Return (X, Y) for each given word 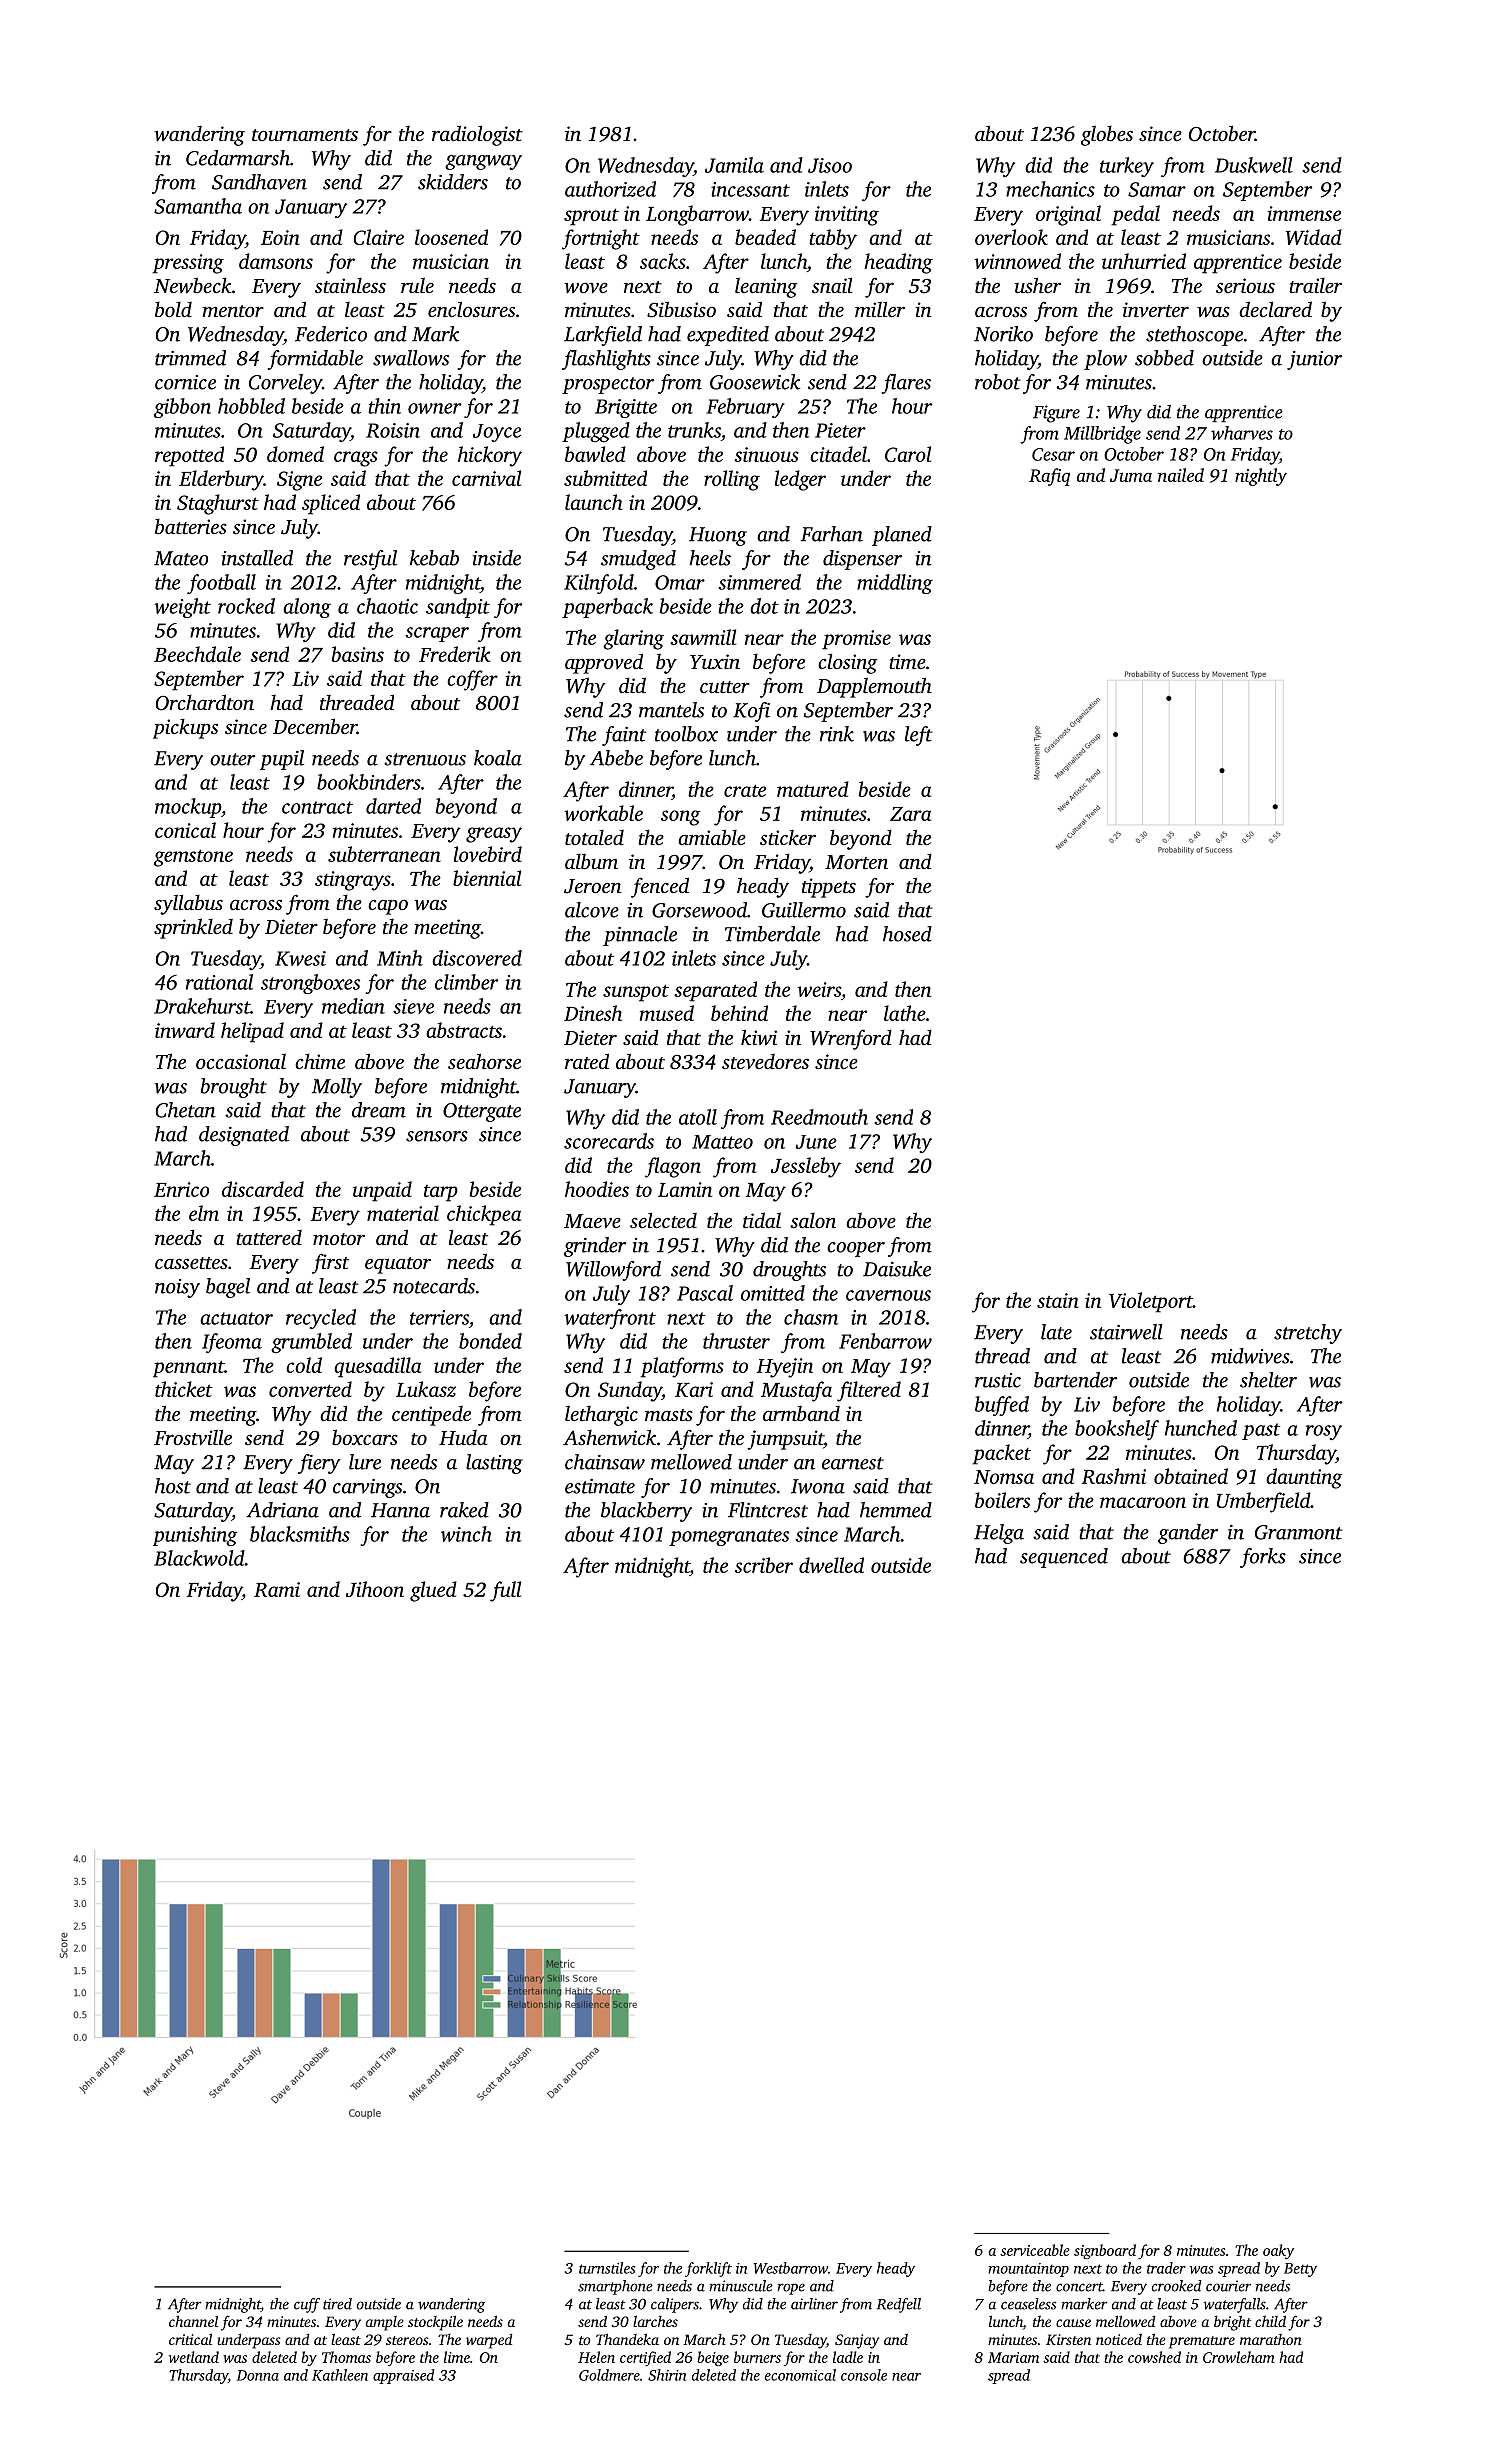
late (1056, 1332)
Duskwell (1254, 165)
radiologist (477, 135)
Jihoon (375, 1589)
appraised (403, 2376)
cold (304, 1365)
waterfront (610, 1319)
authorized (610, 189)
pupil (282, 760)
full (505, 1591)
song (681, 818)
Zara (911, 814)
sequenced (1064, 1558)
